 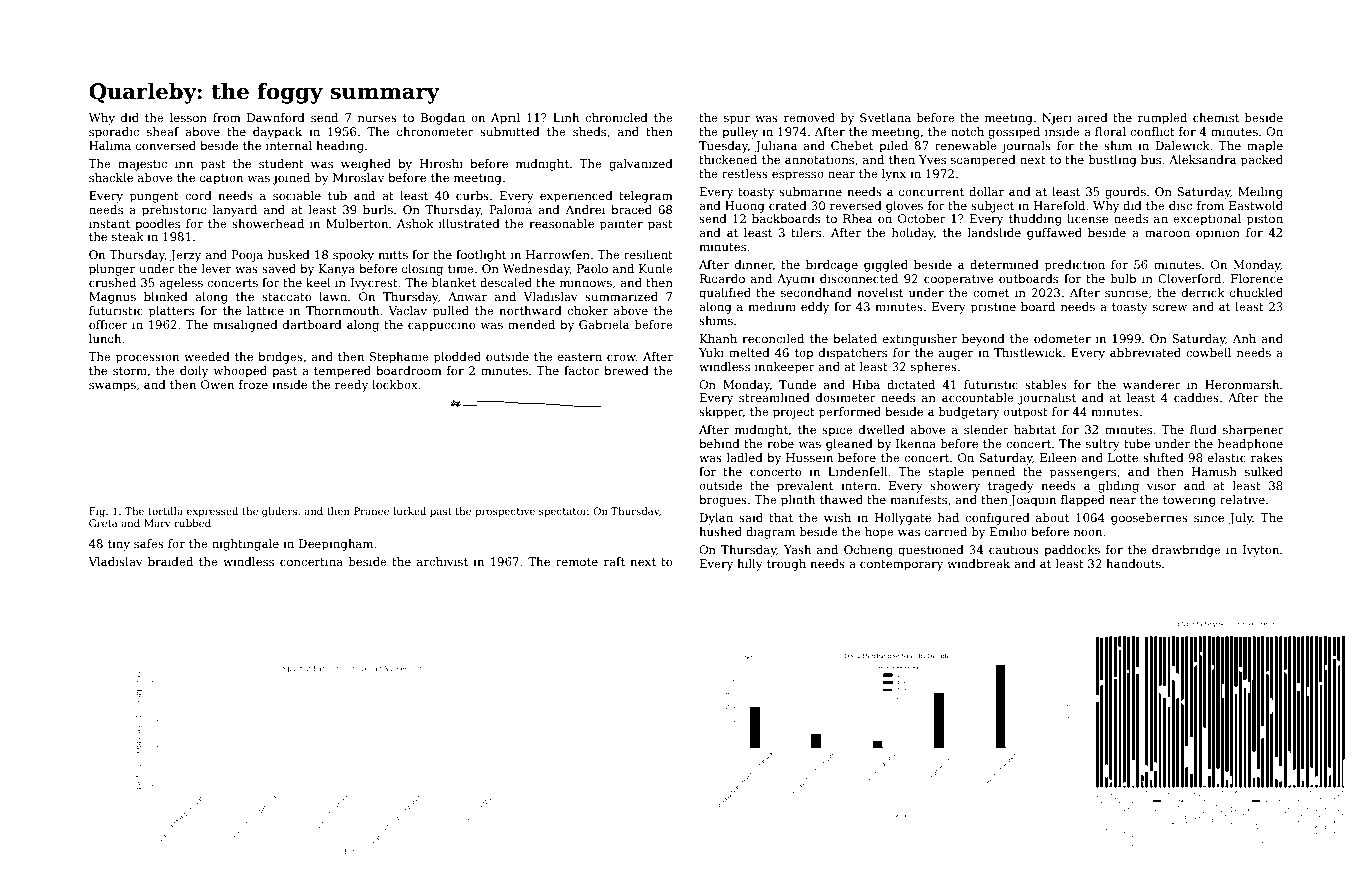 What do you see at coordinates (721, 413) in the screenshot?
I see `skipper` at bounding box center [721, 413].
